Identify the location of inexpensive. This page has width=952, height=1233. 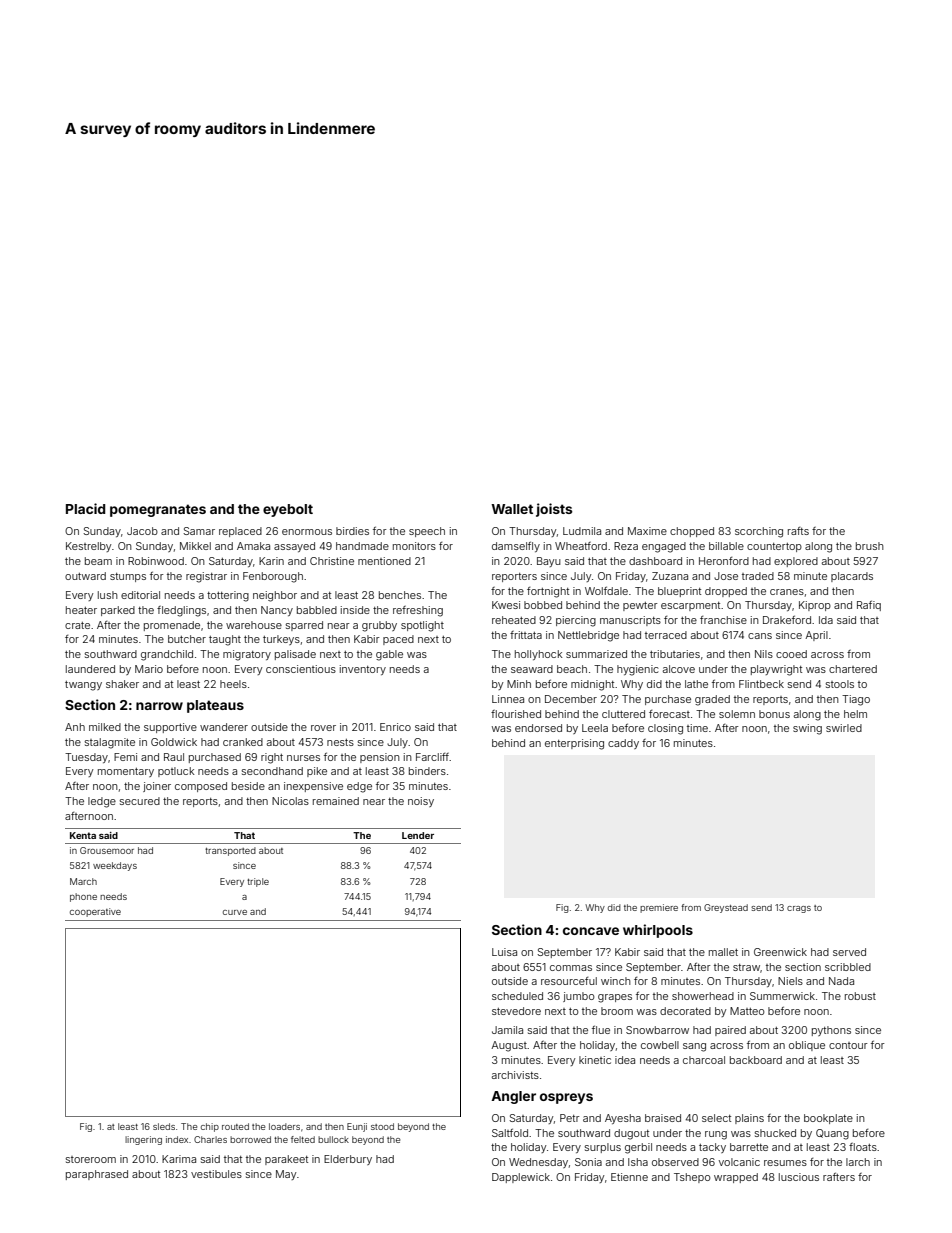
(313, 787).
